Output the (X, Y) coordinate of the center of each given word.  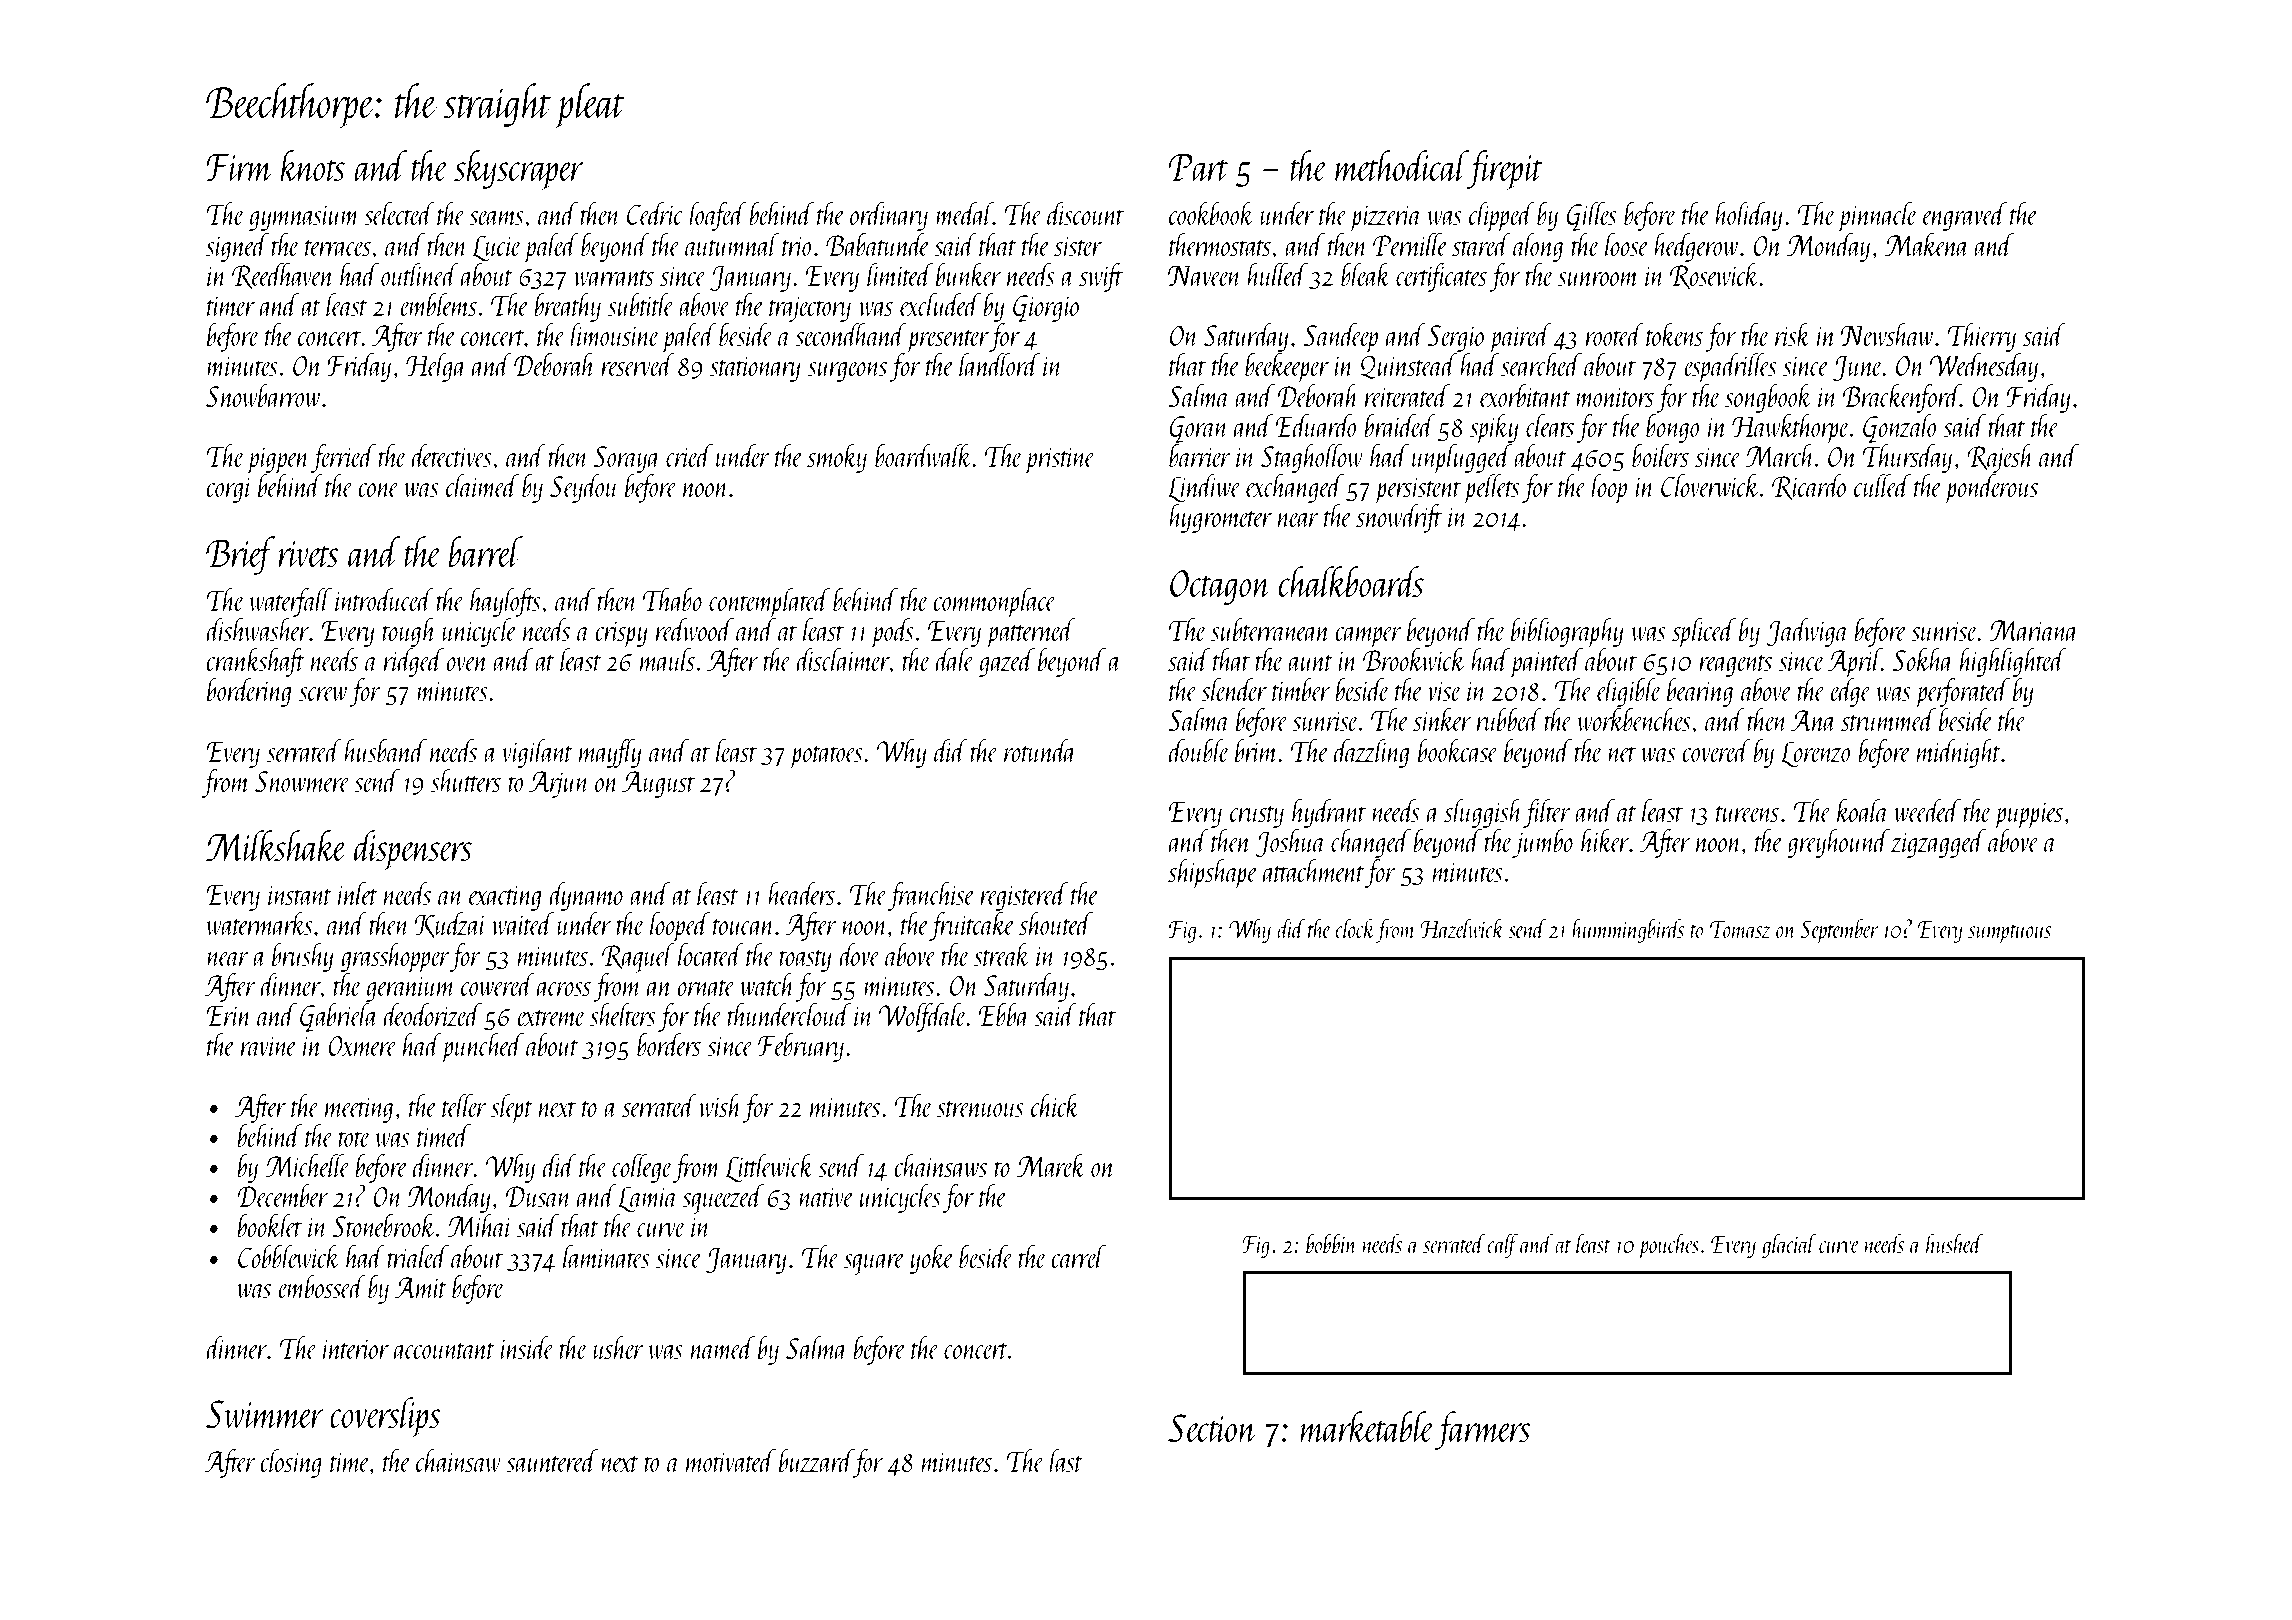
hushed (1955, 1243)
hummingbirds (1628, 930)
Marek (1051, 1165)
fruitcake (972, 926)
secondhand (850, 334)
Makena (1927, 244)
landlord (999, 364)
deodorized (432, 1015)
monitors (1615, 397)
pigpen (279, 460)
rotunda (1040, 750)
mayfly (610, 753)
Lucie (497, 248)
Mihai (480, 1225)
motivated (731, 1460)
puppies (2028, 815)
